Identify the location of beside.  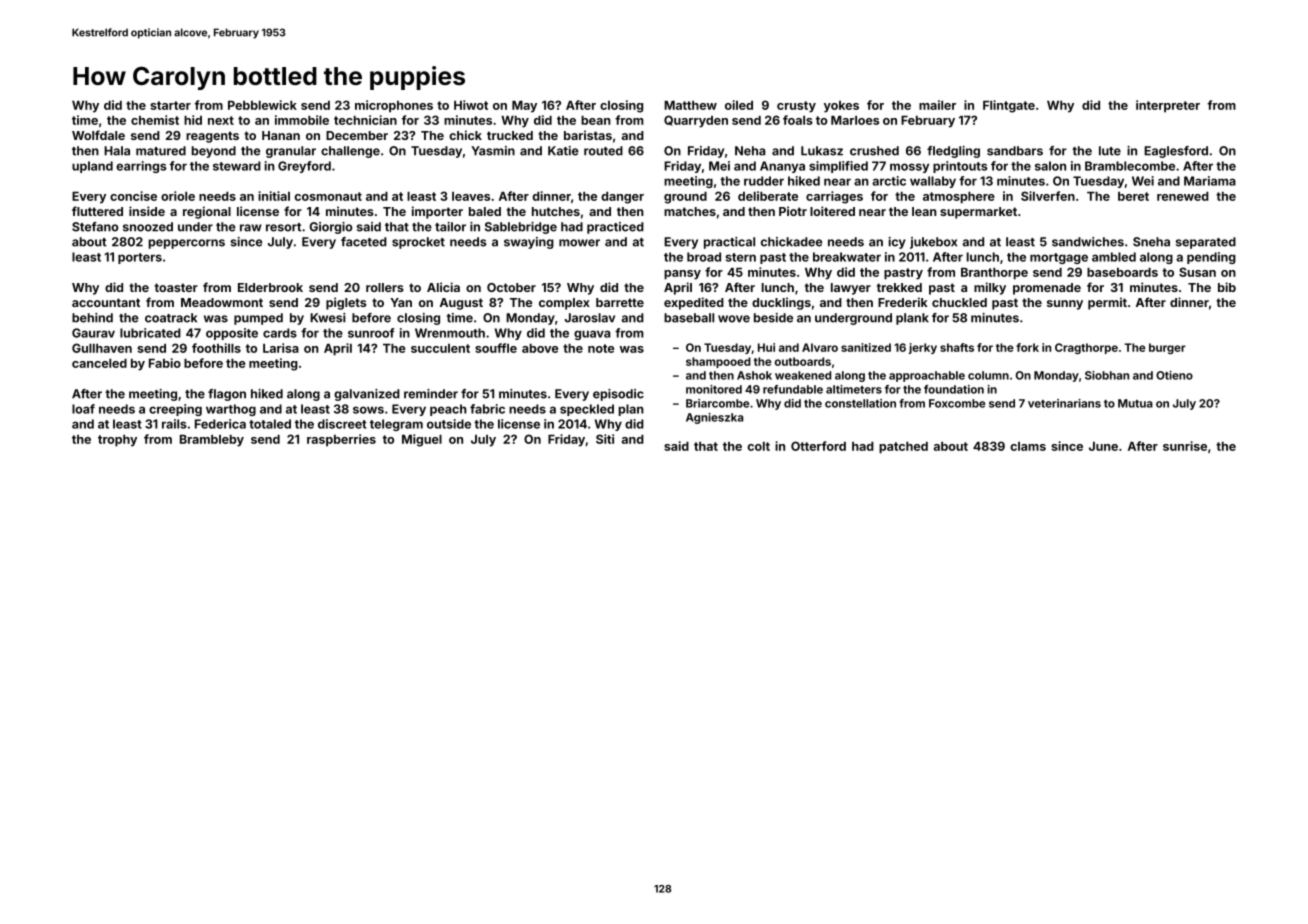
(773, 318).
